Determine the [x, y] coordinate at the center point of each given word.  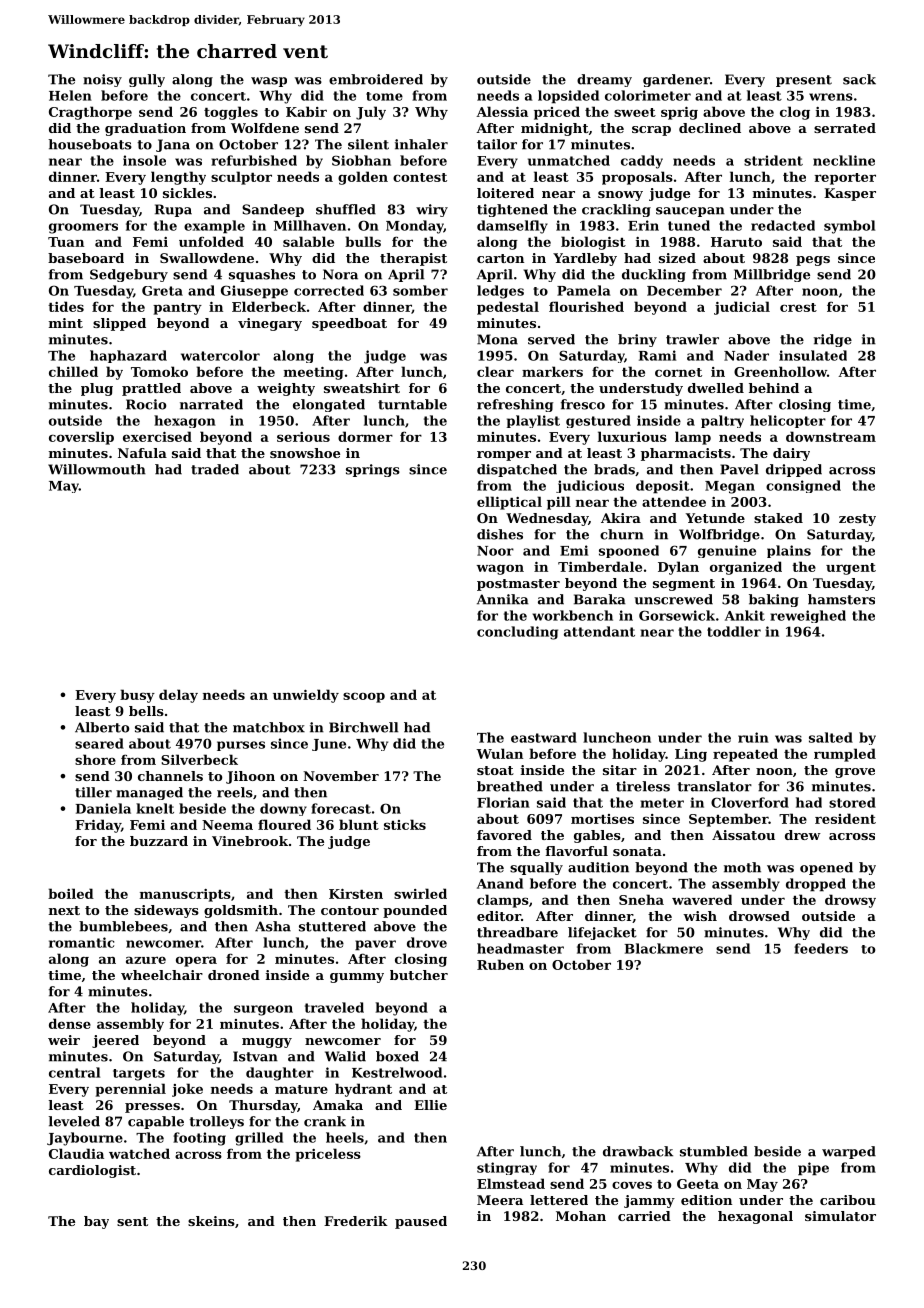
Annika [503, 599]
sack [859, 79]
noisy [102, 80]
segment [684, 585]
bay [96, 1222]
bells [146, 711]
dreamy [604, 80]
